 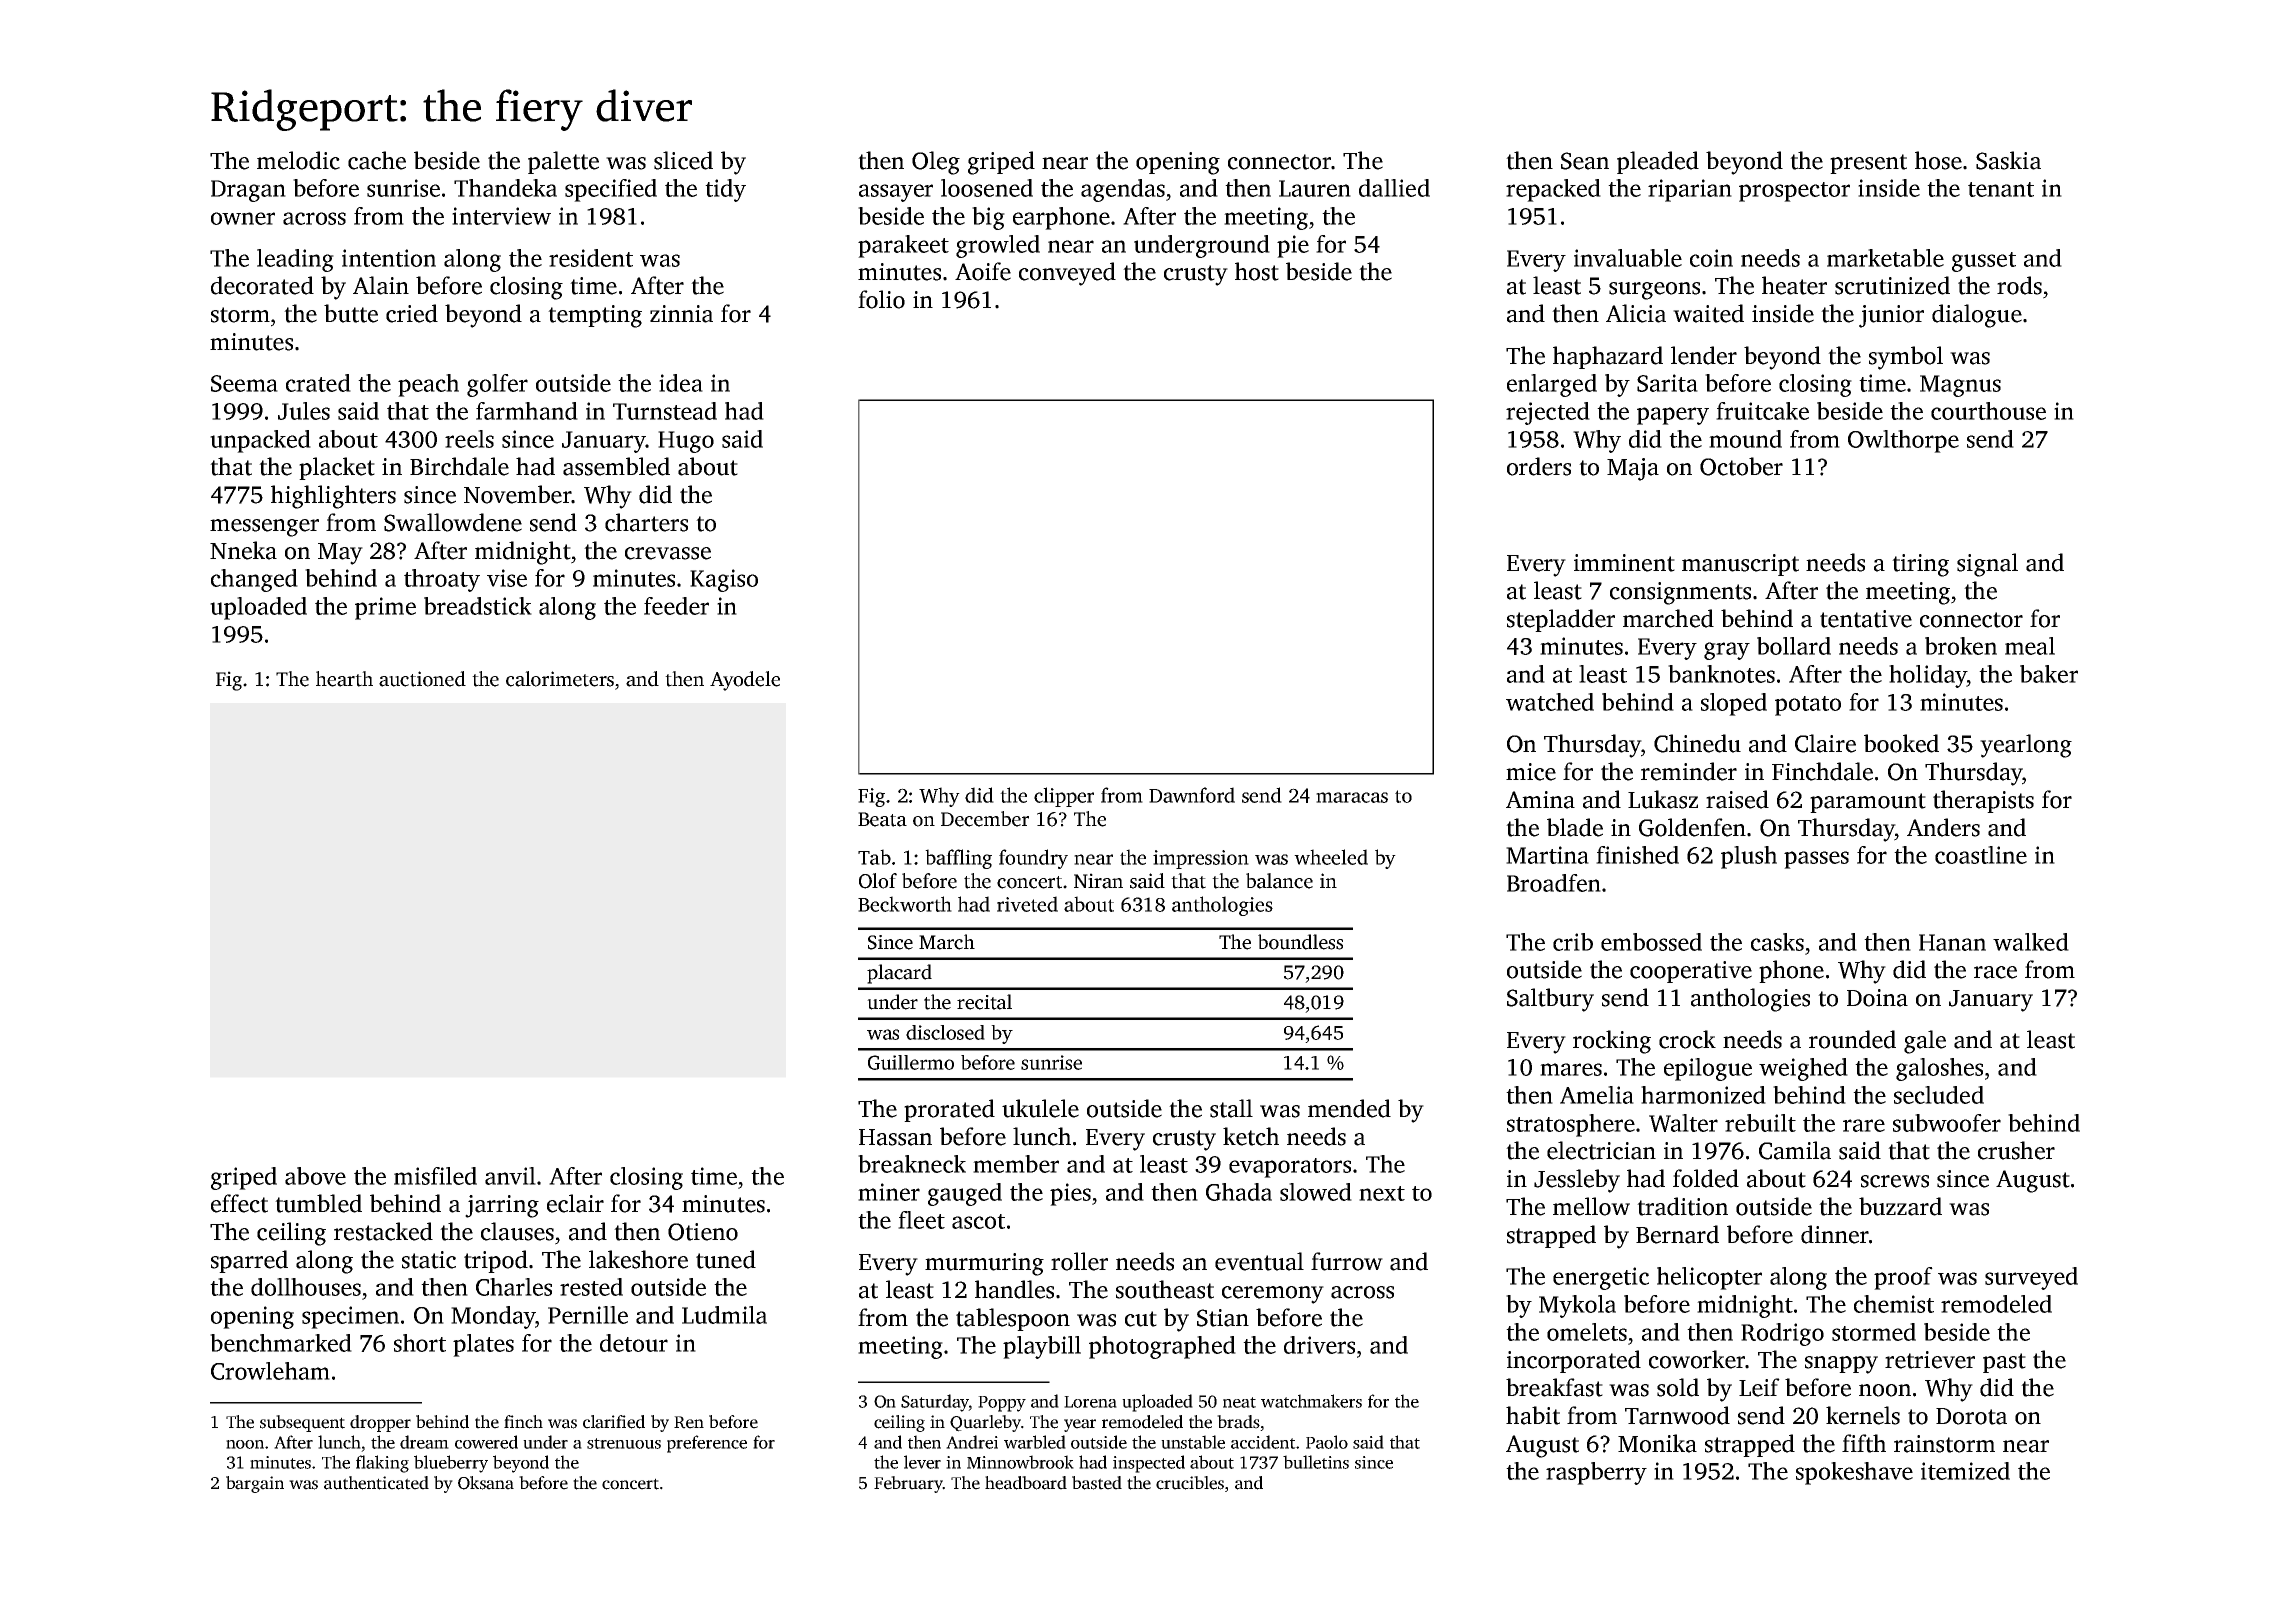 I want to click on watchmakers, so click(x=1311, y=1401).
